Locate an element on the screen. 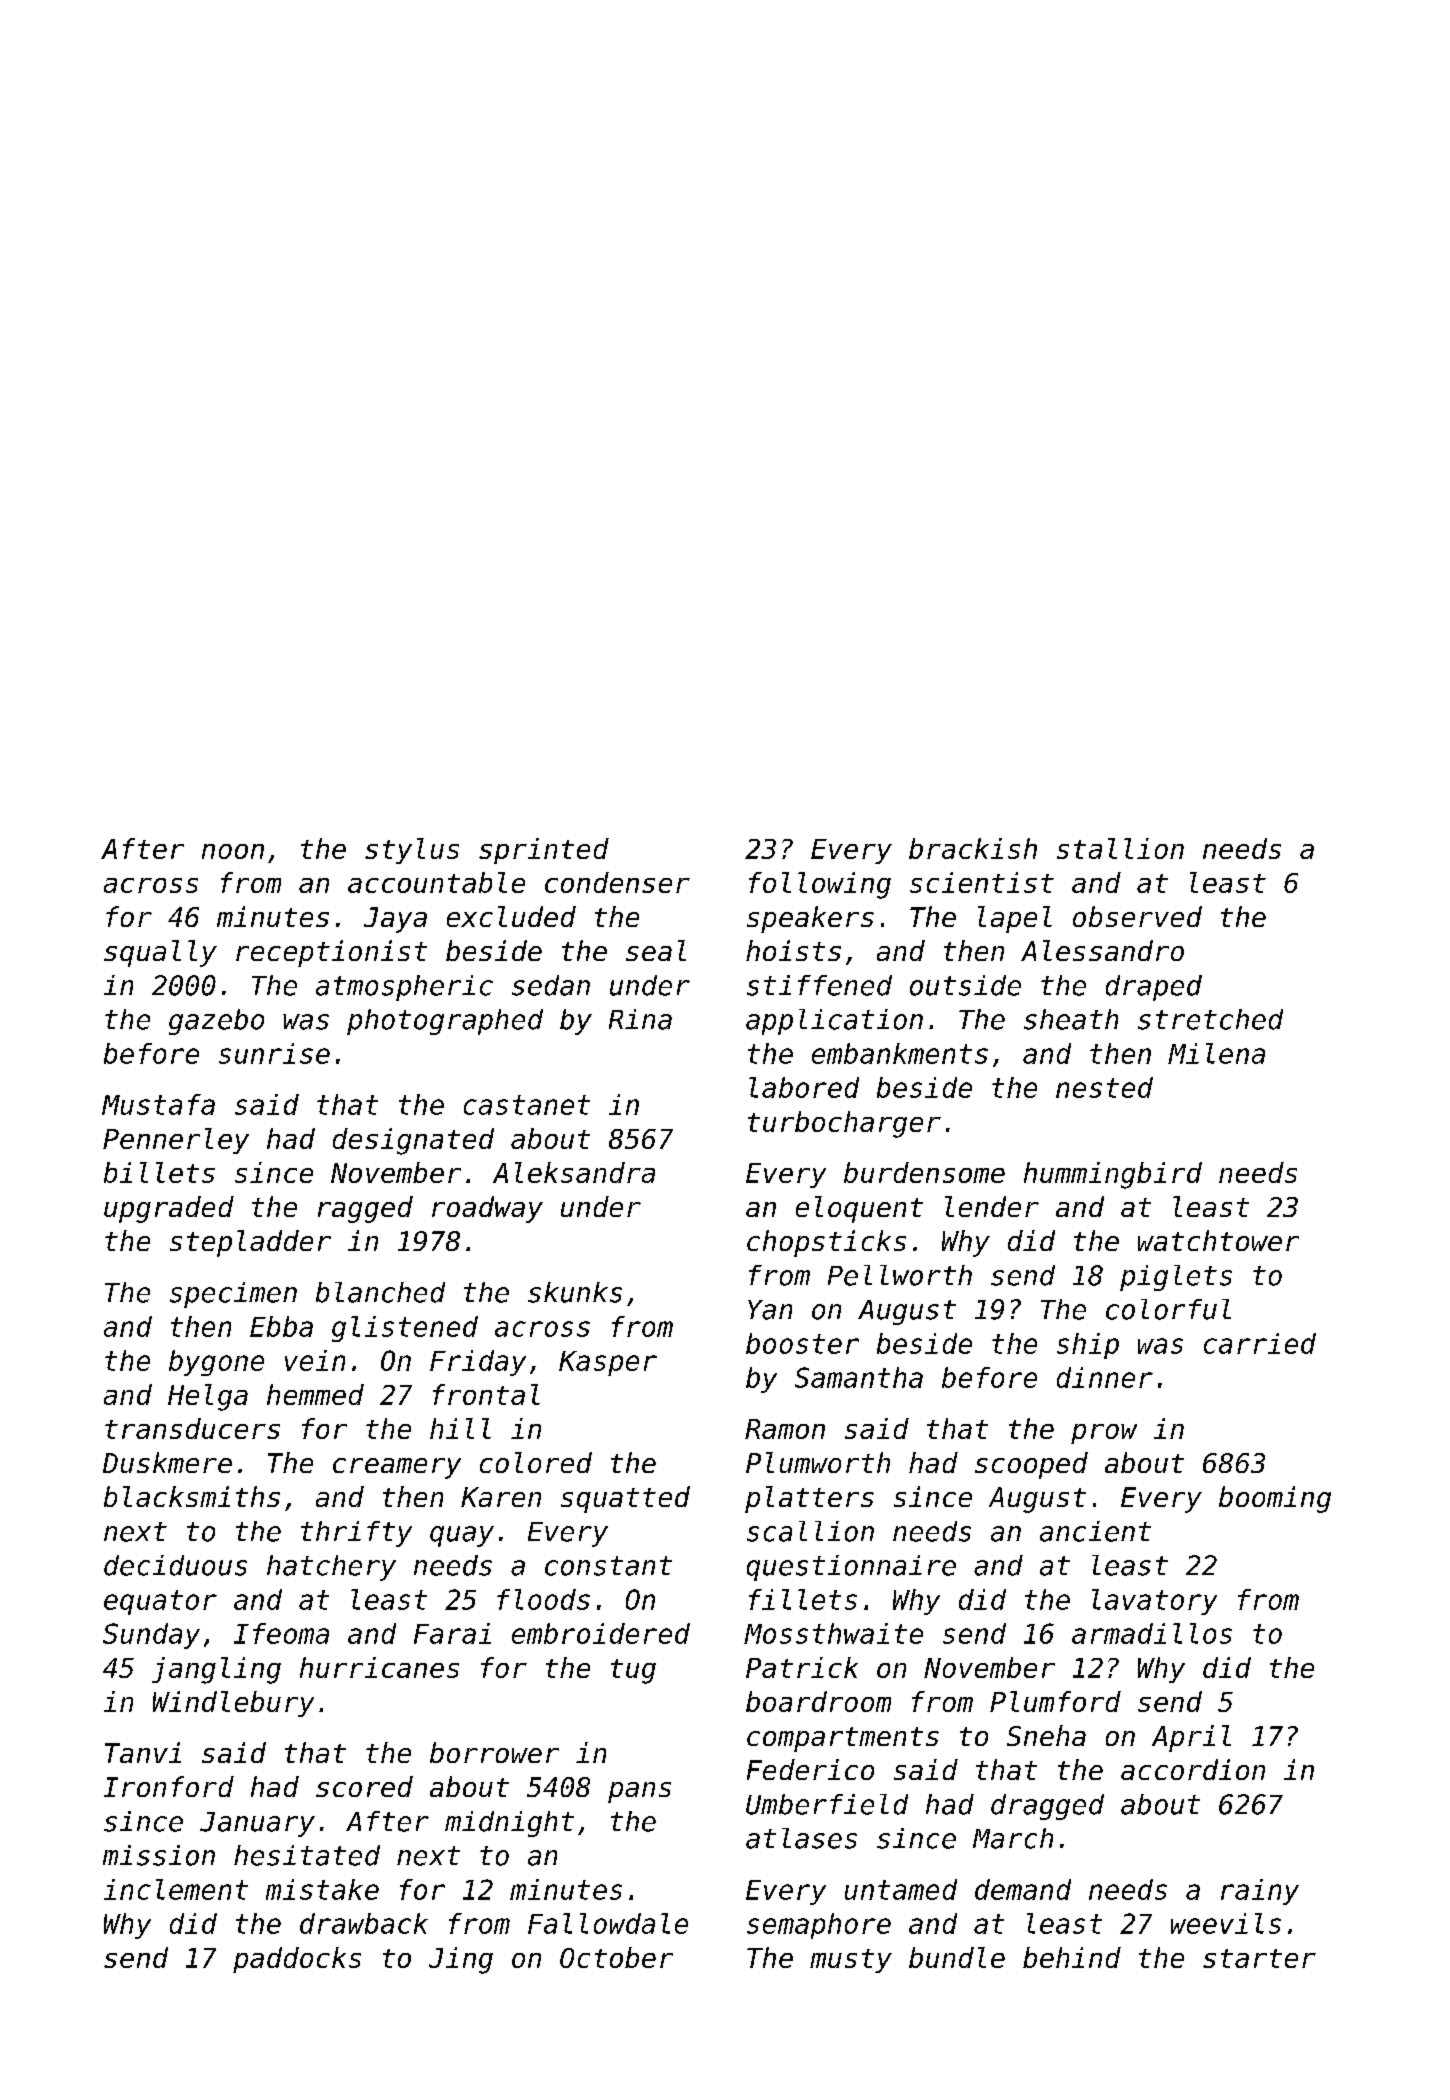 This screenshot has height=2100, width=1450. Helga is located at coordinates (208, 1397).
